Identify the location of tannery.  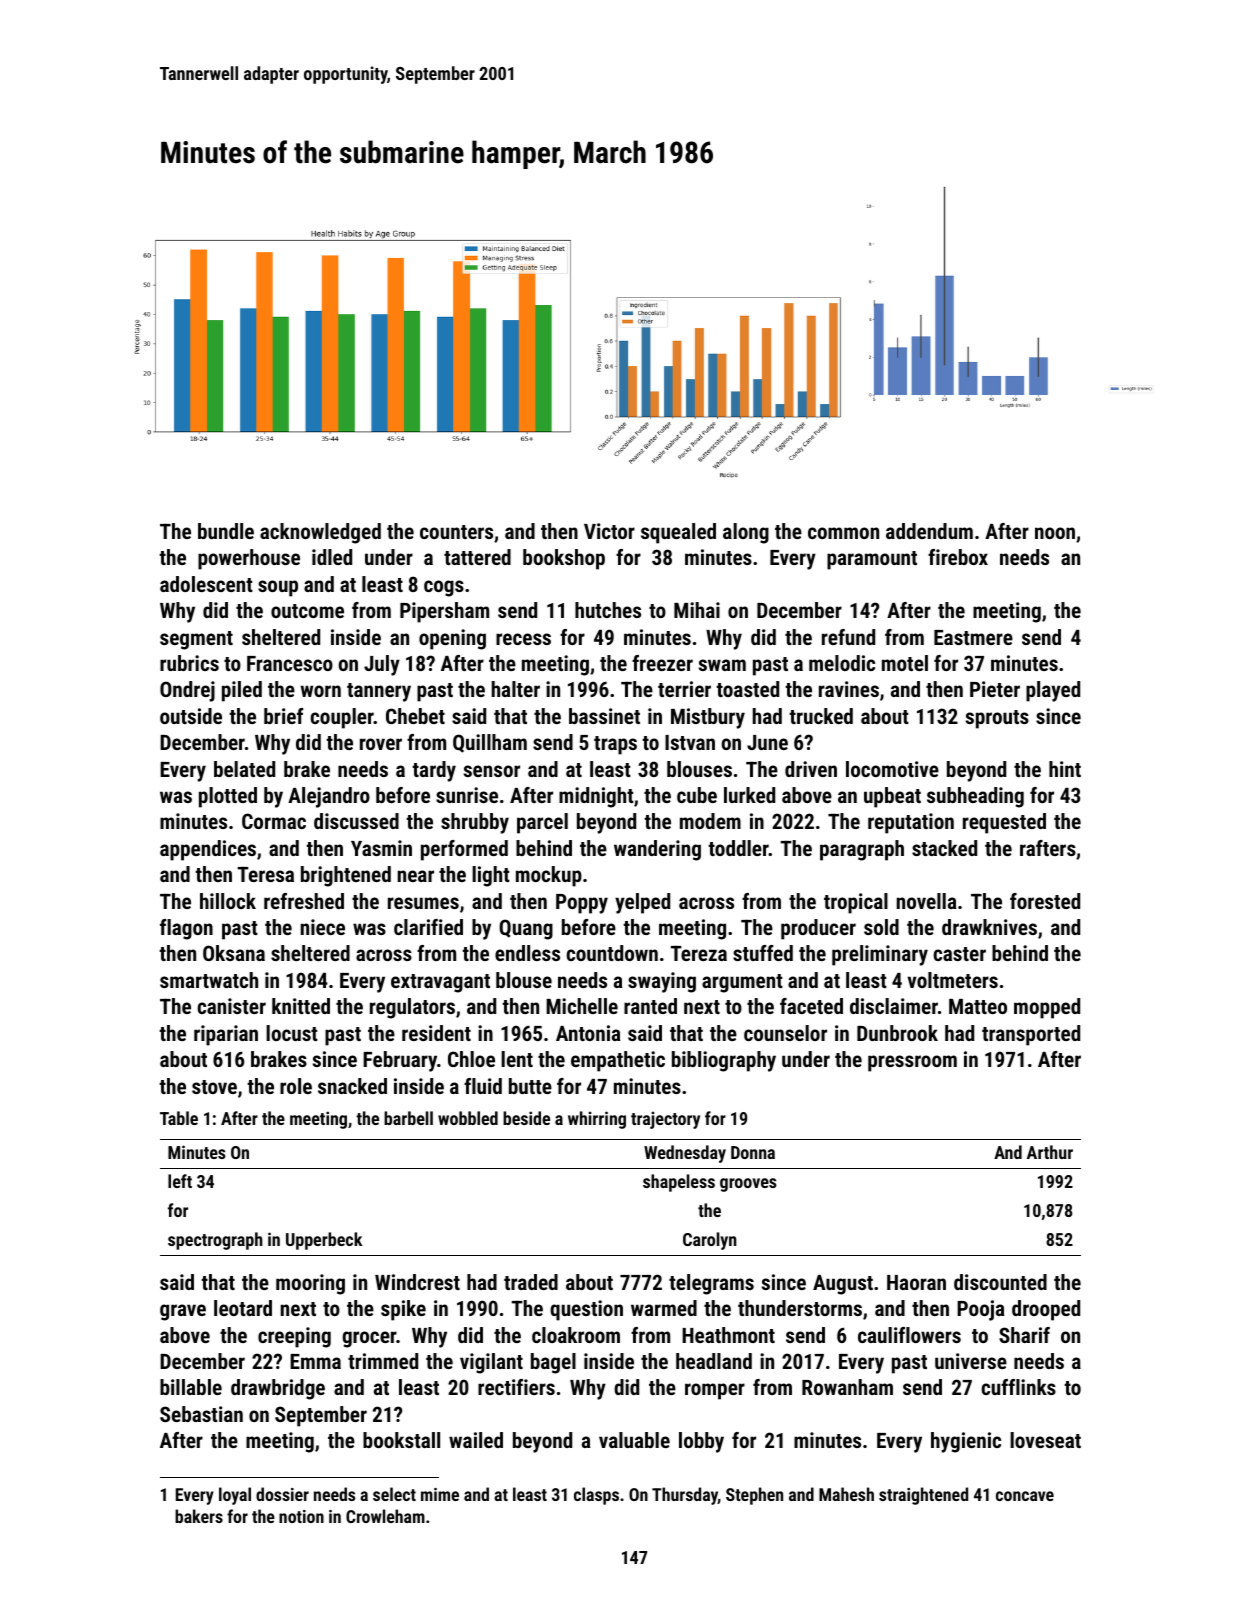
(379, 692).
